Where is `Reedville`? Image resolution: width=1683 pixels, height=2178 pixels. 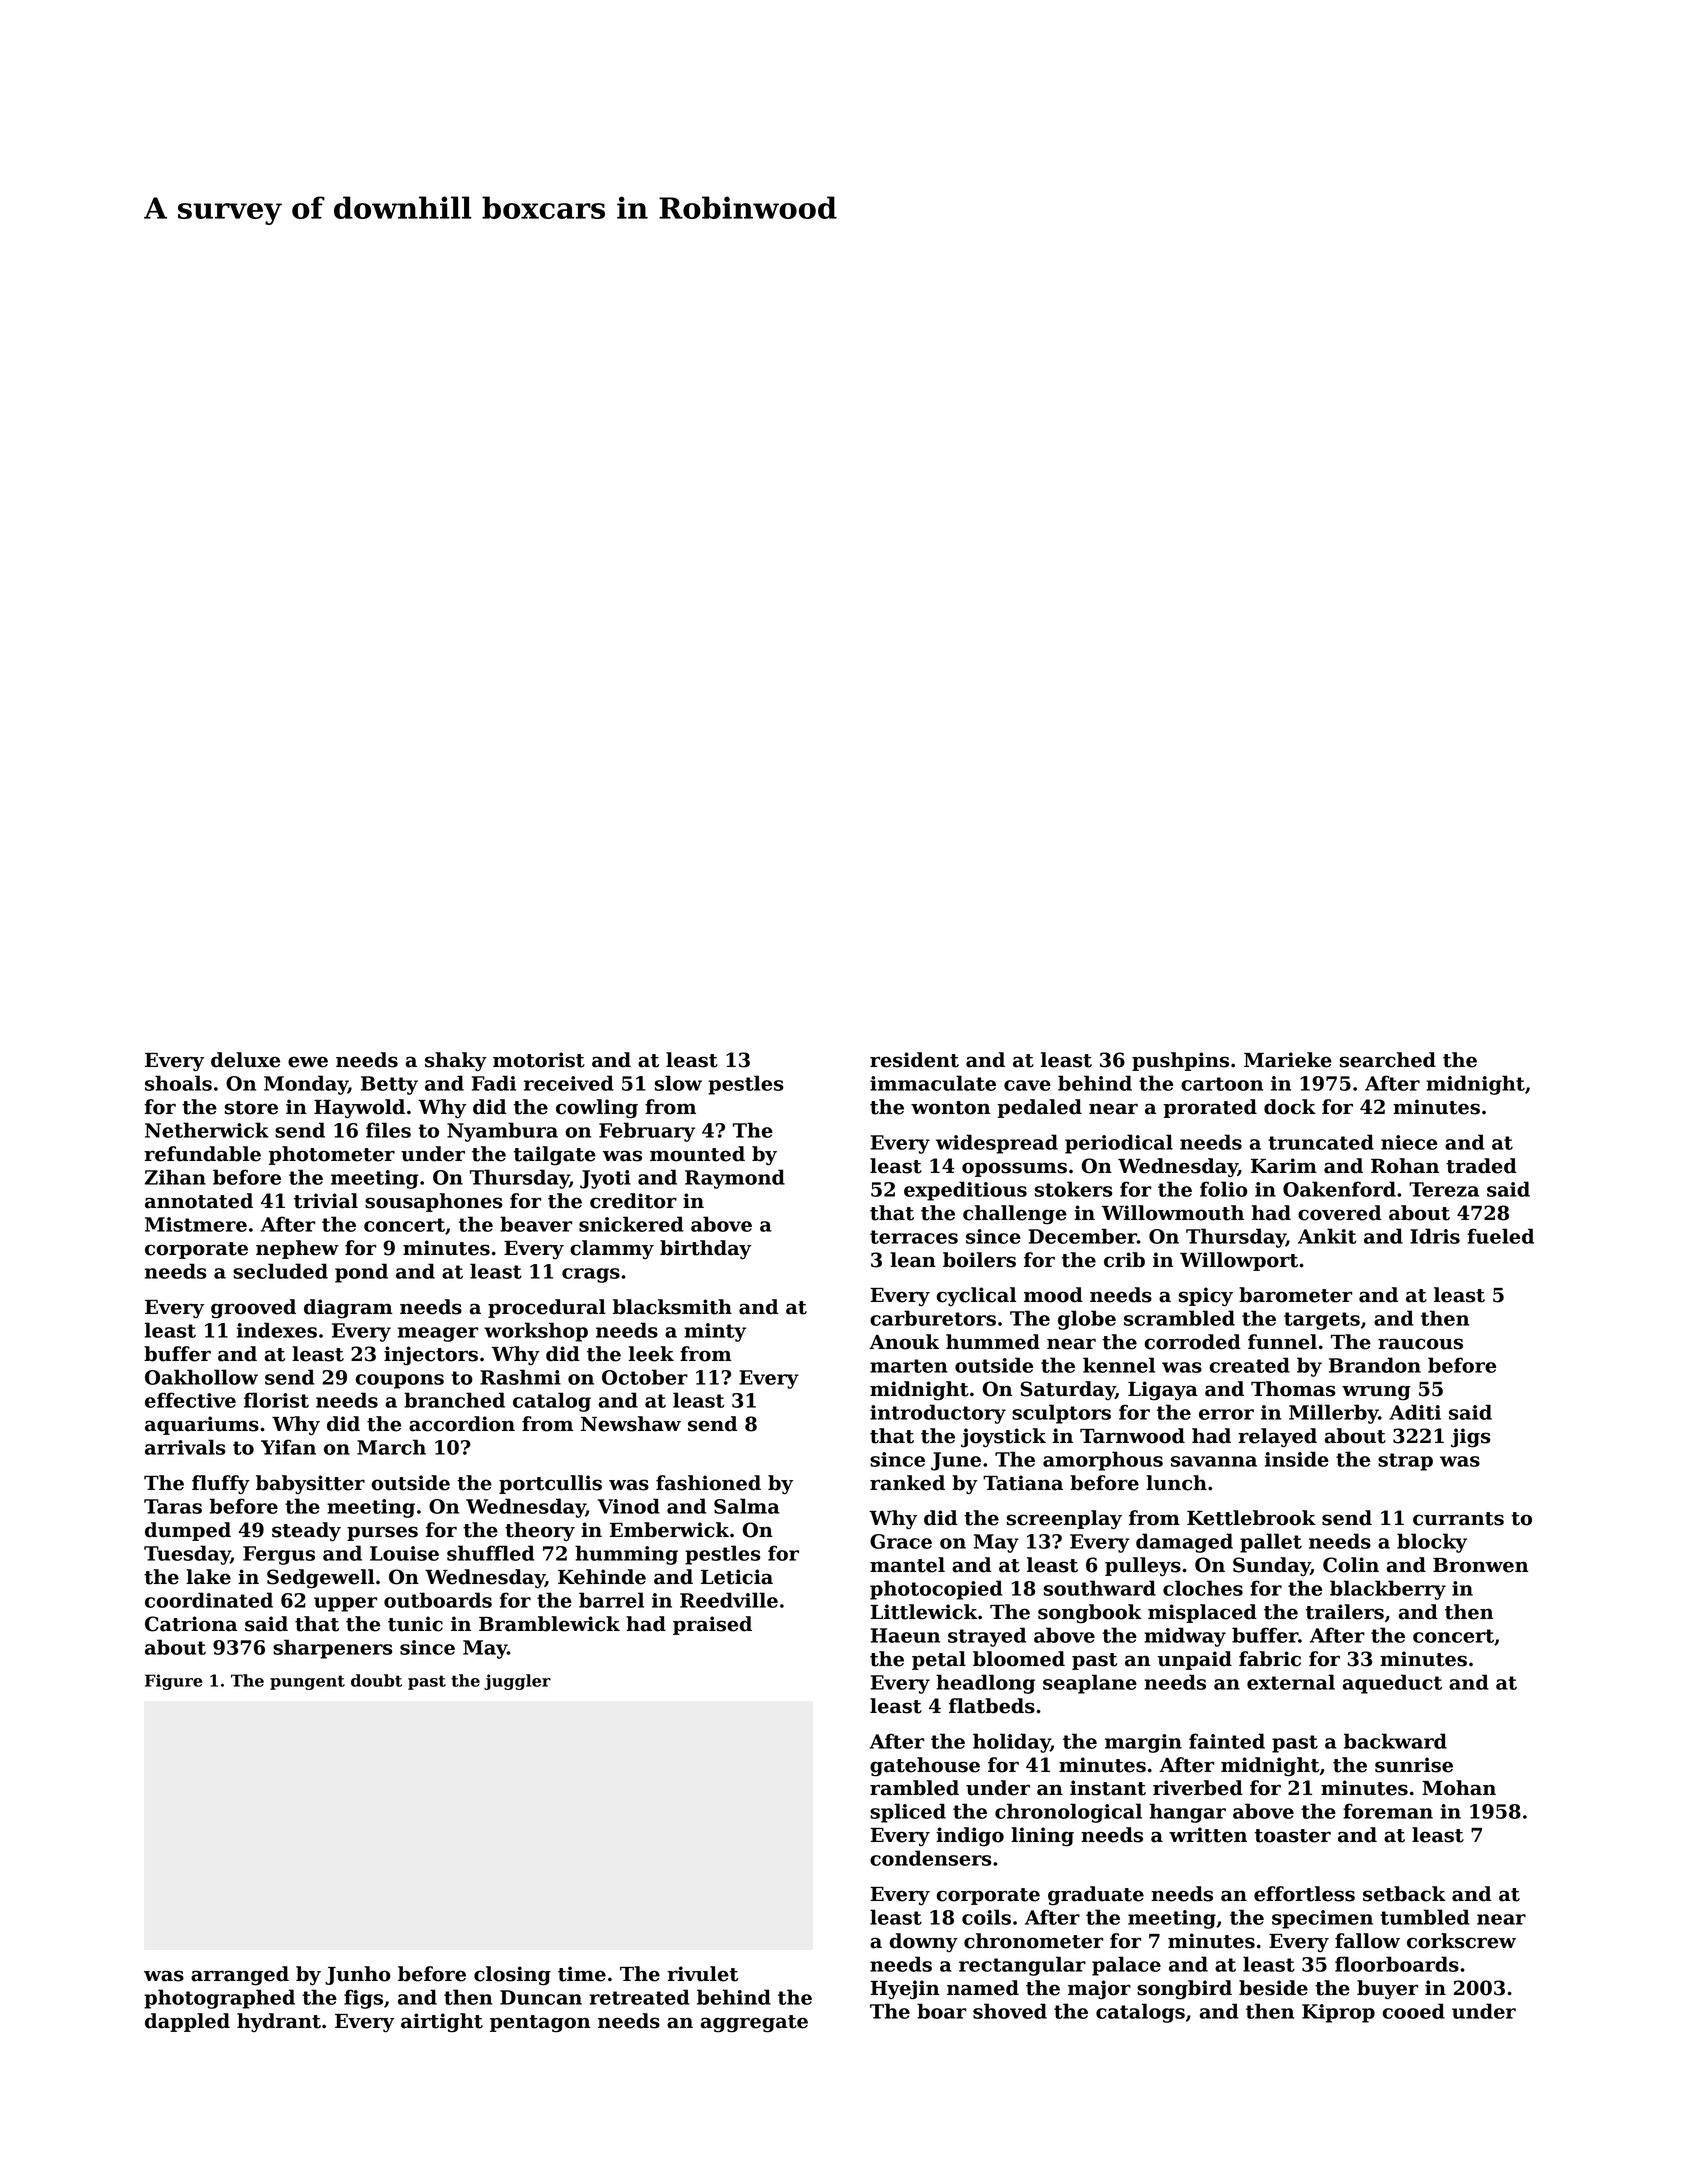
Reedville is located at coordinates (729, 1600).
